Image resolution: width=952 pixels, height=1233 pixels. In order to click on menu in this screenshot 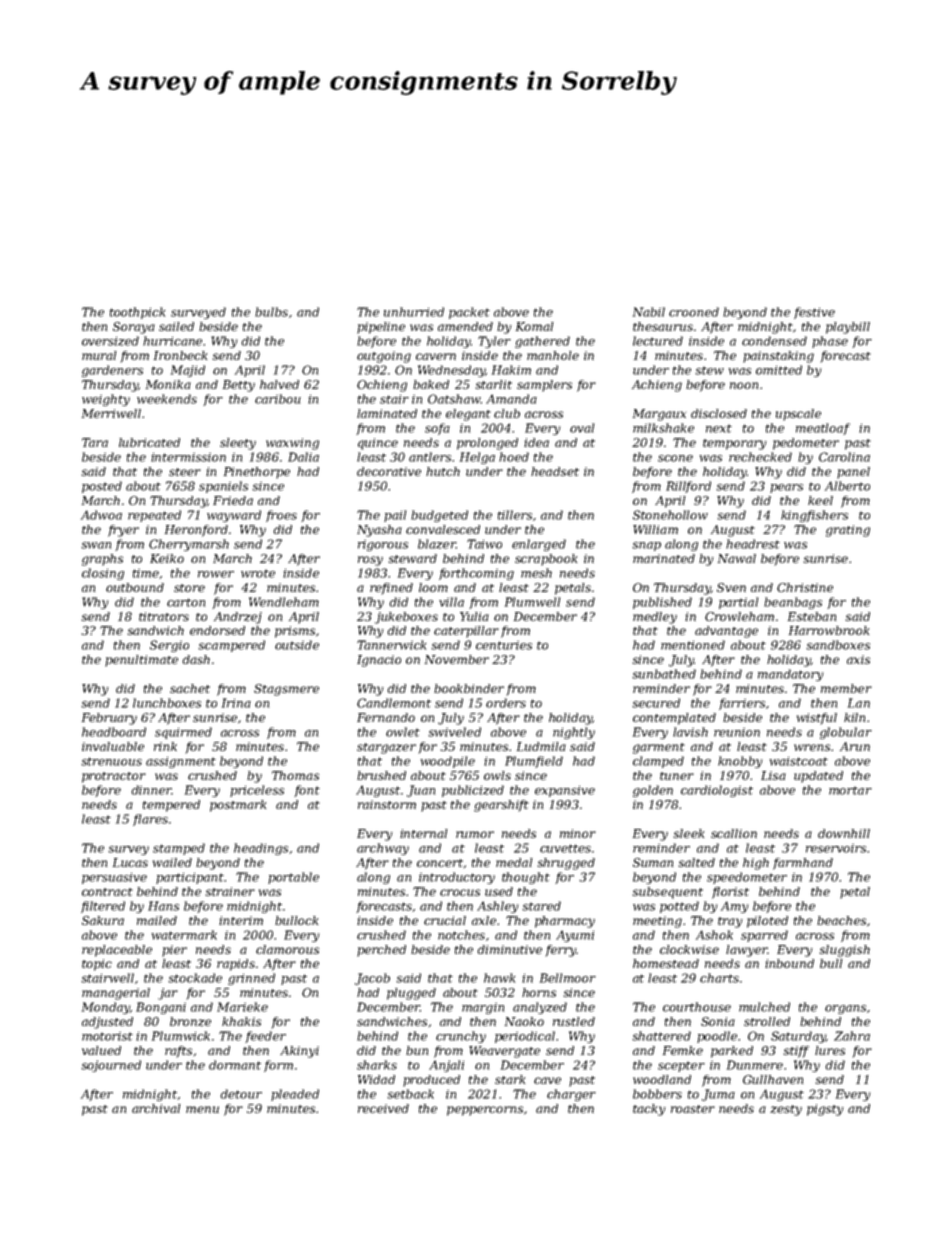, I will do `click(202, 1109)`.
